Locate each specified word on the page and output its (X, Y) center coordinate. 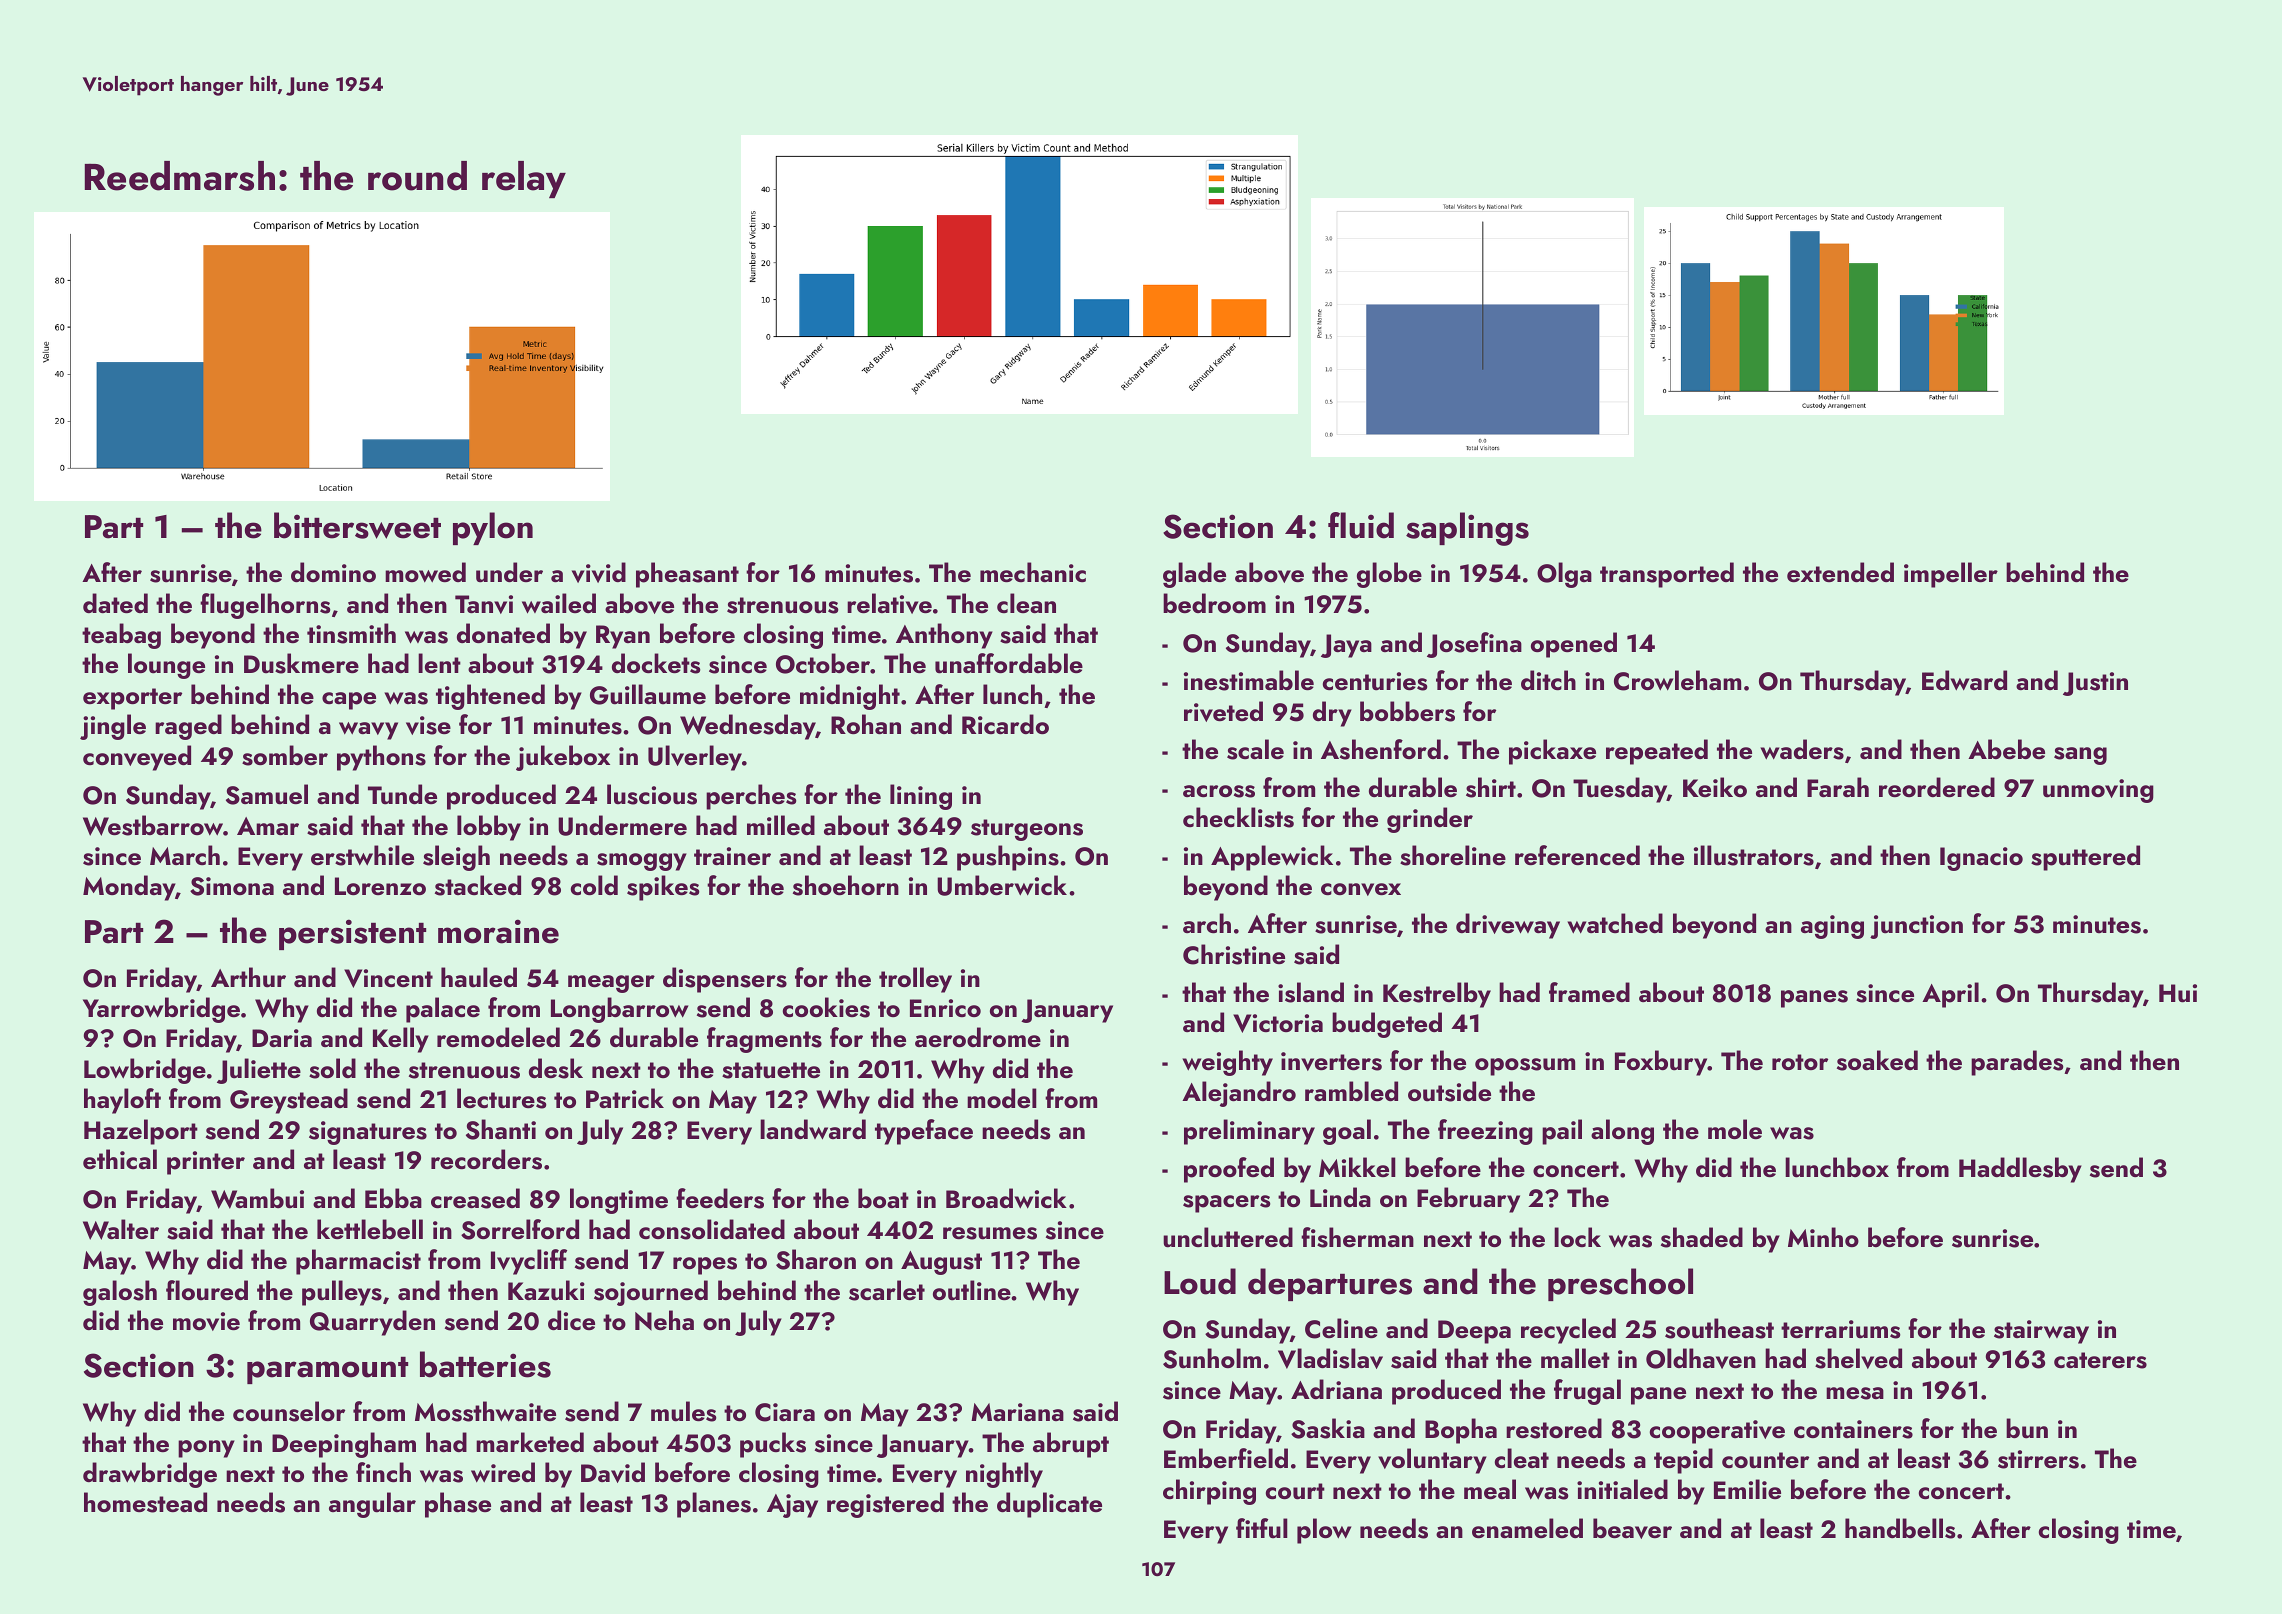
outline (972, 1290)
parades (2017, 1063)
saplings (1467, 529)
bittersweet (357, 525)
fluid (1361, 525)
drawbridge (150, 1475)
